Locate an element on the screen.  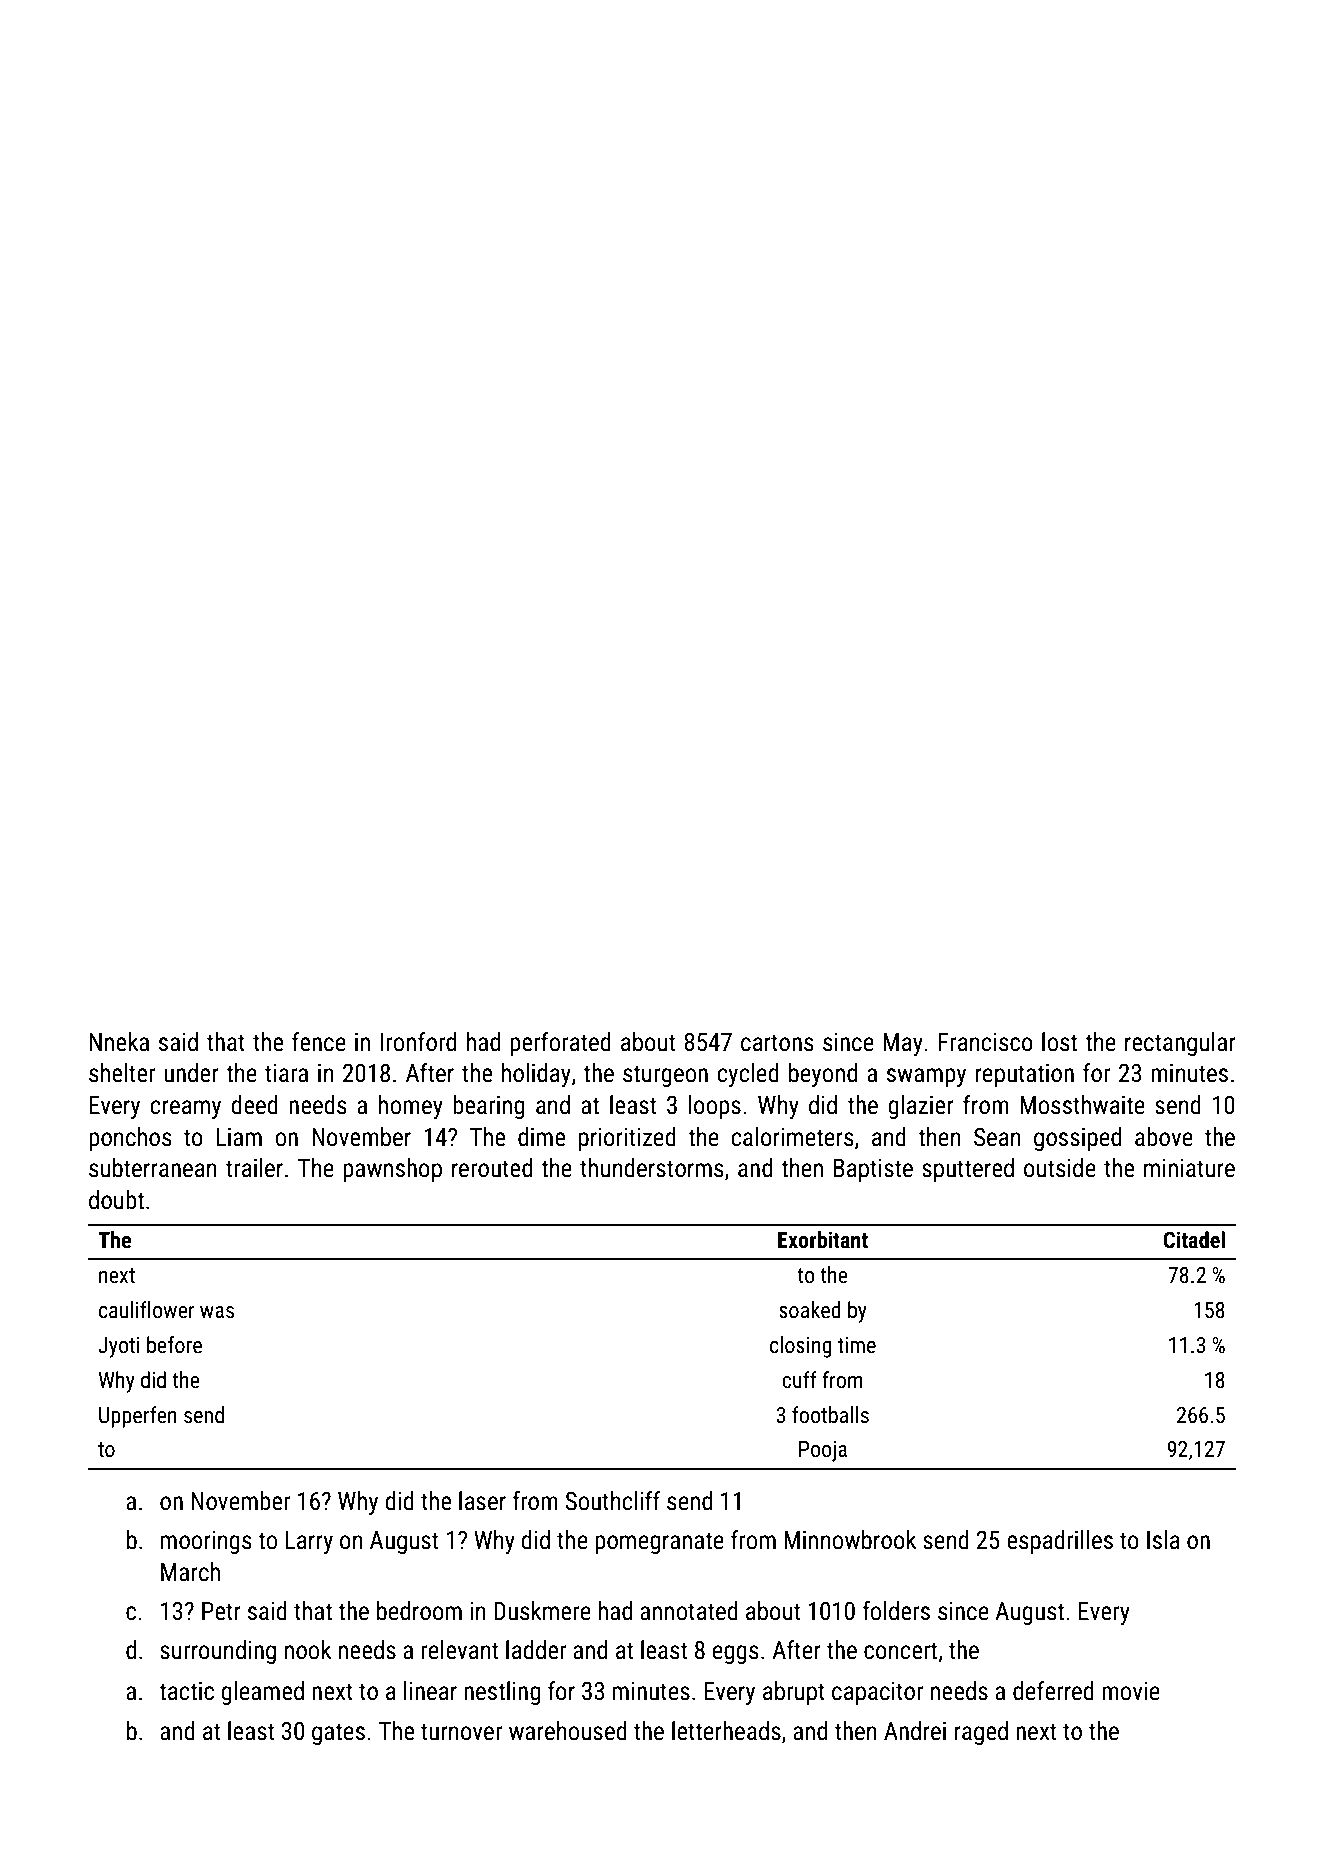
soaked is located at coordinates (810, 1310).
